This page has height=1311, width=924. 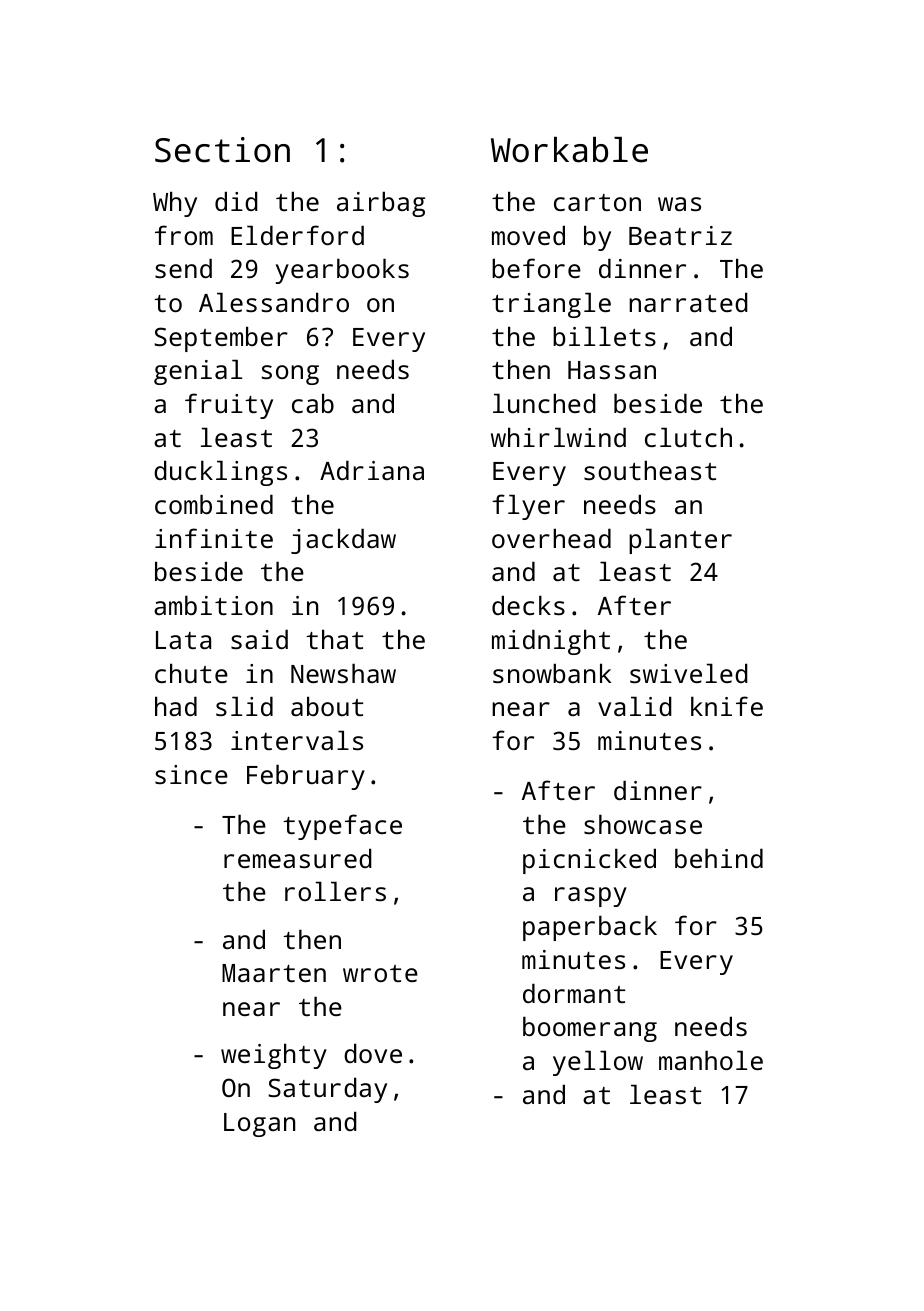 What do you see at coordinates (591, 897) in the page?
I see `raspy` at bounding box center [591, 897].
